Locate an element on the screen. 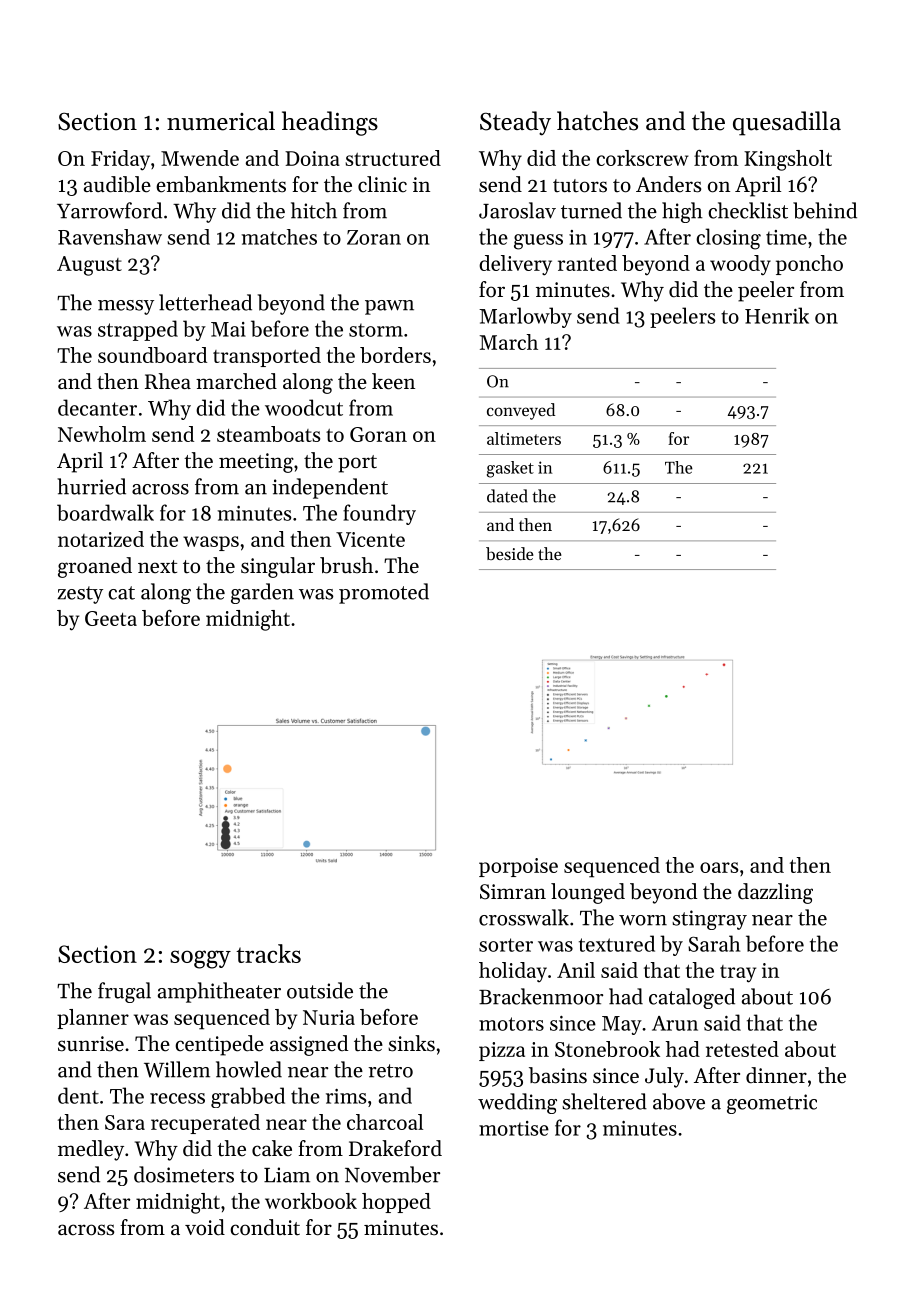 The height and width of the screenshot is (1314, 924). oars is located at coordinates (719, 867).
